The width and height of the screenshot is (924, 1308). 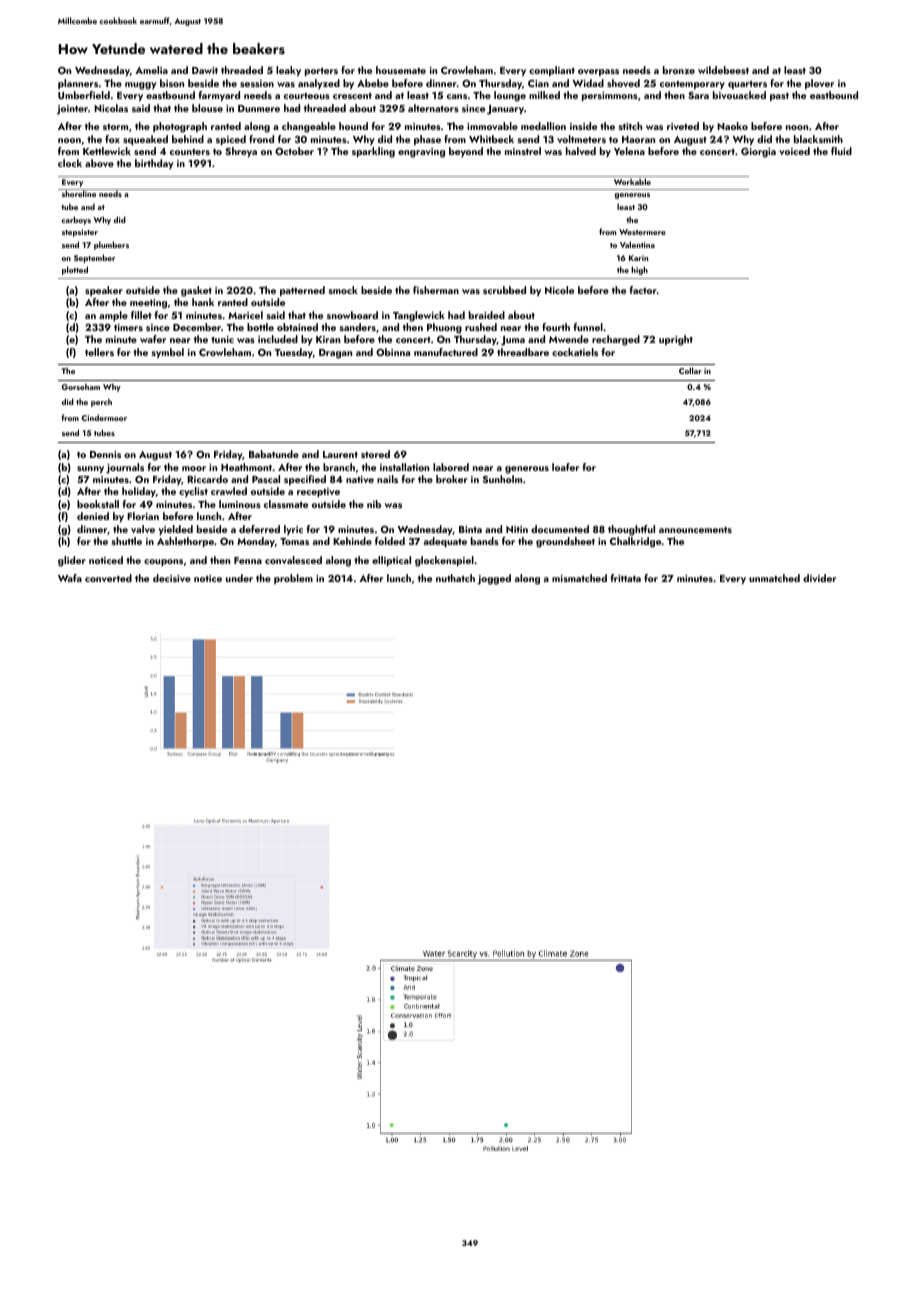 What do you see at coordinates (239, 578) in the screenshot?
I see `under` at bounding box center [239, 578].
